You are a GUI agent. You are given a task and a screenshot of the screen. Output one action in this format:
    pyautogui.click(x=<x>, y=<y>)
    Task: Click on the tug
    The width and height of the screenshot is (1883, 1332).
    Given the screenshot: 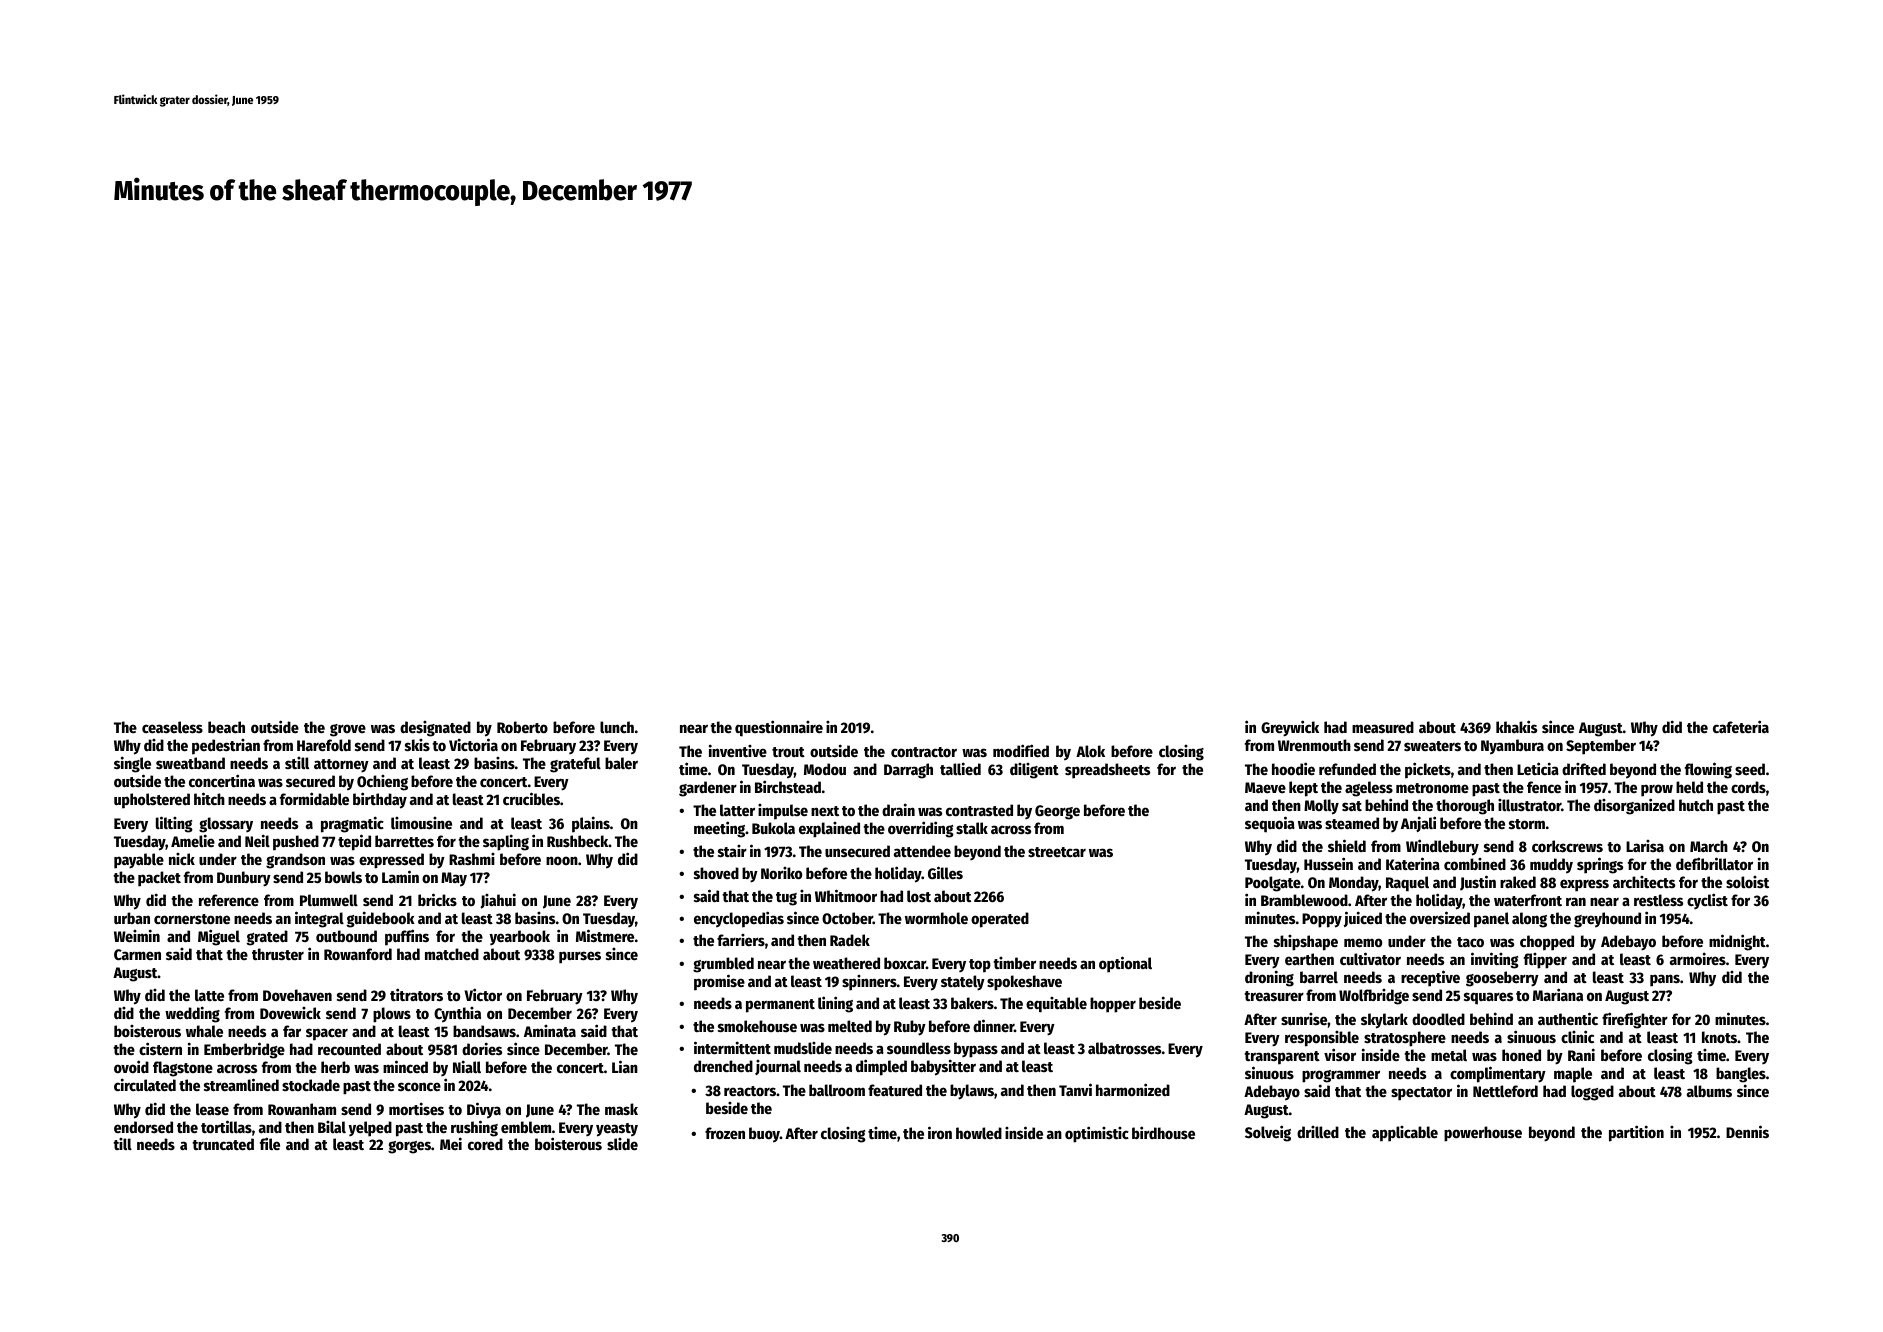 What is the action you would take?
    pyautogui.click(x=786, y=899)
